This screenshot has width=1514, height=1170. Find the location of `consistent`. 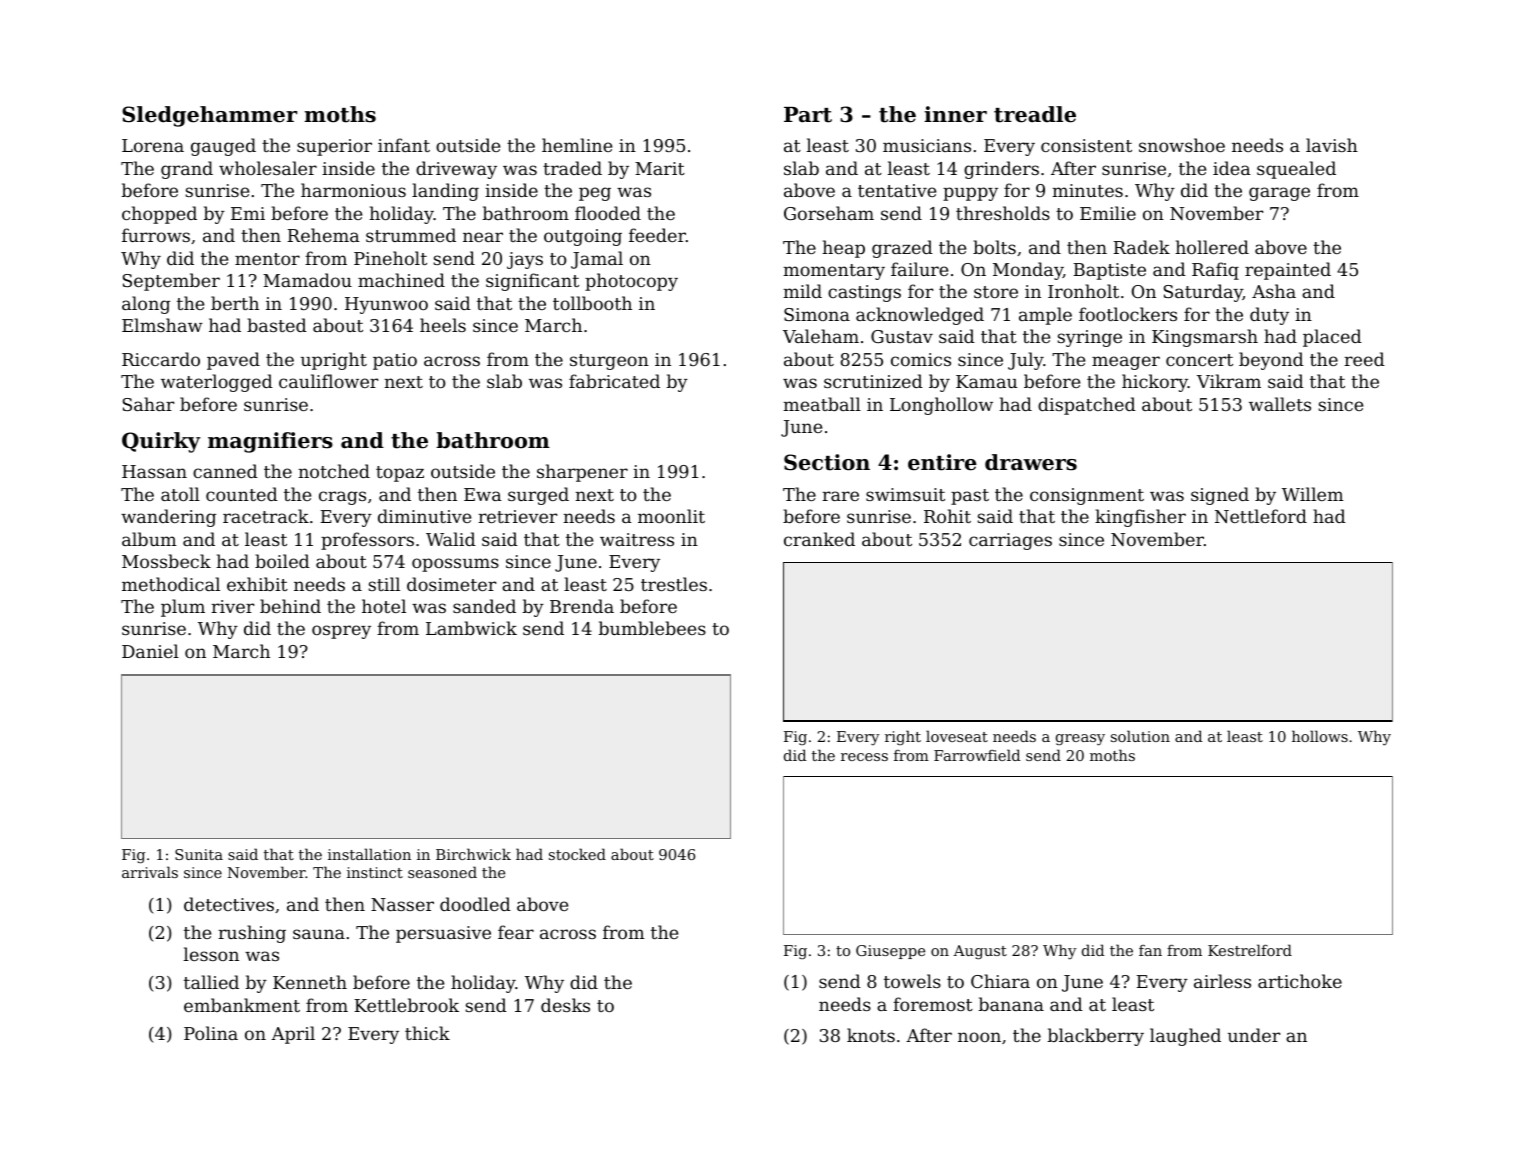

consistent is located at coordinates (1086, 145).
